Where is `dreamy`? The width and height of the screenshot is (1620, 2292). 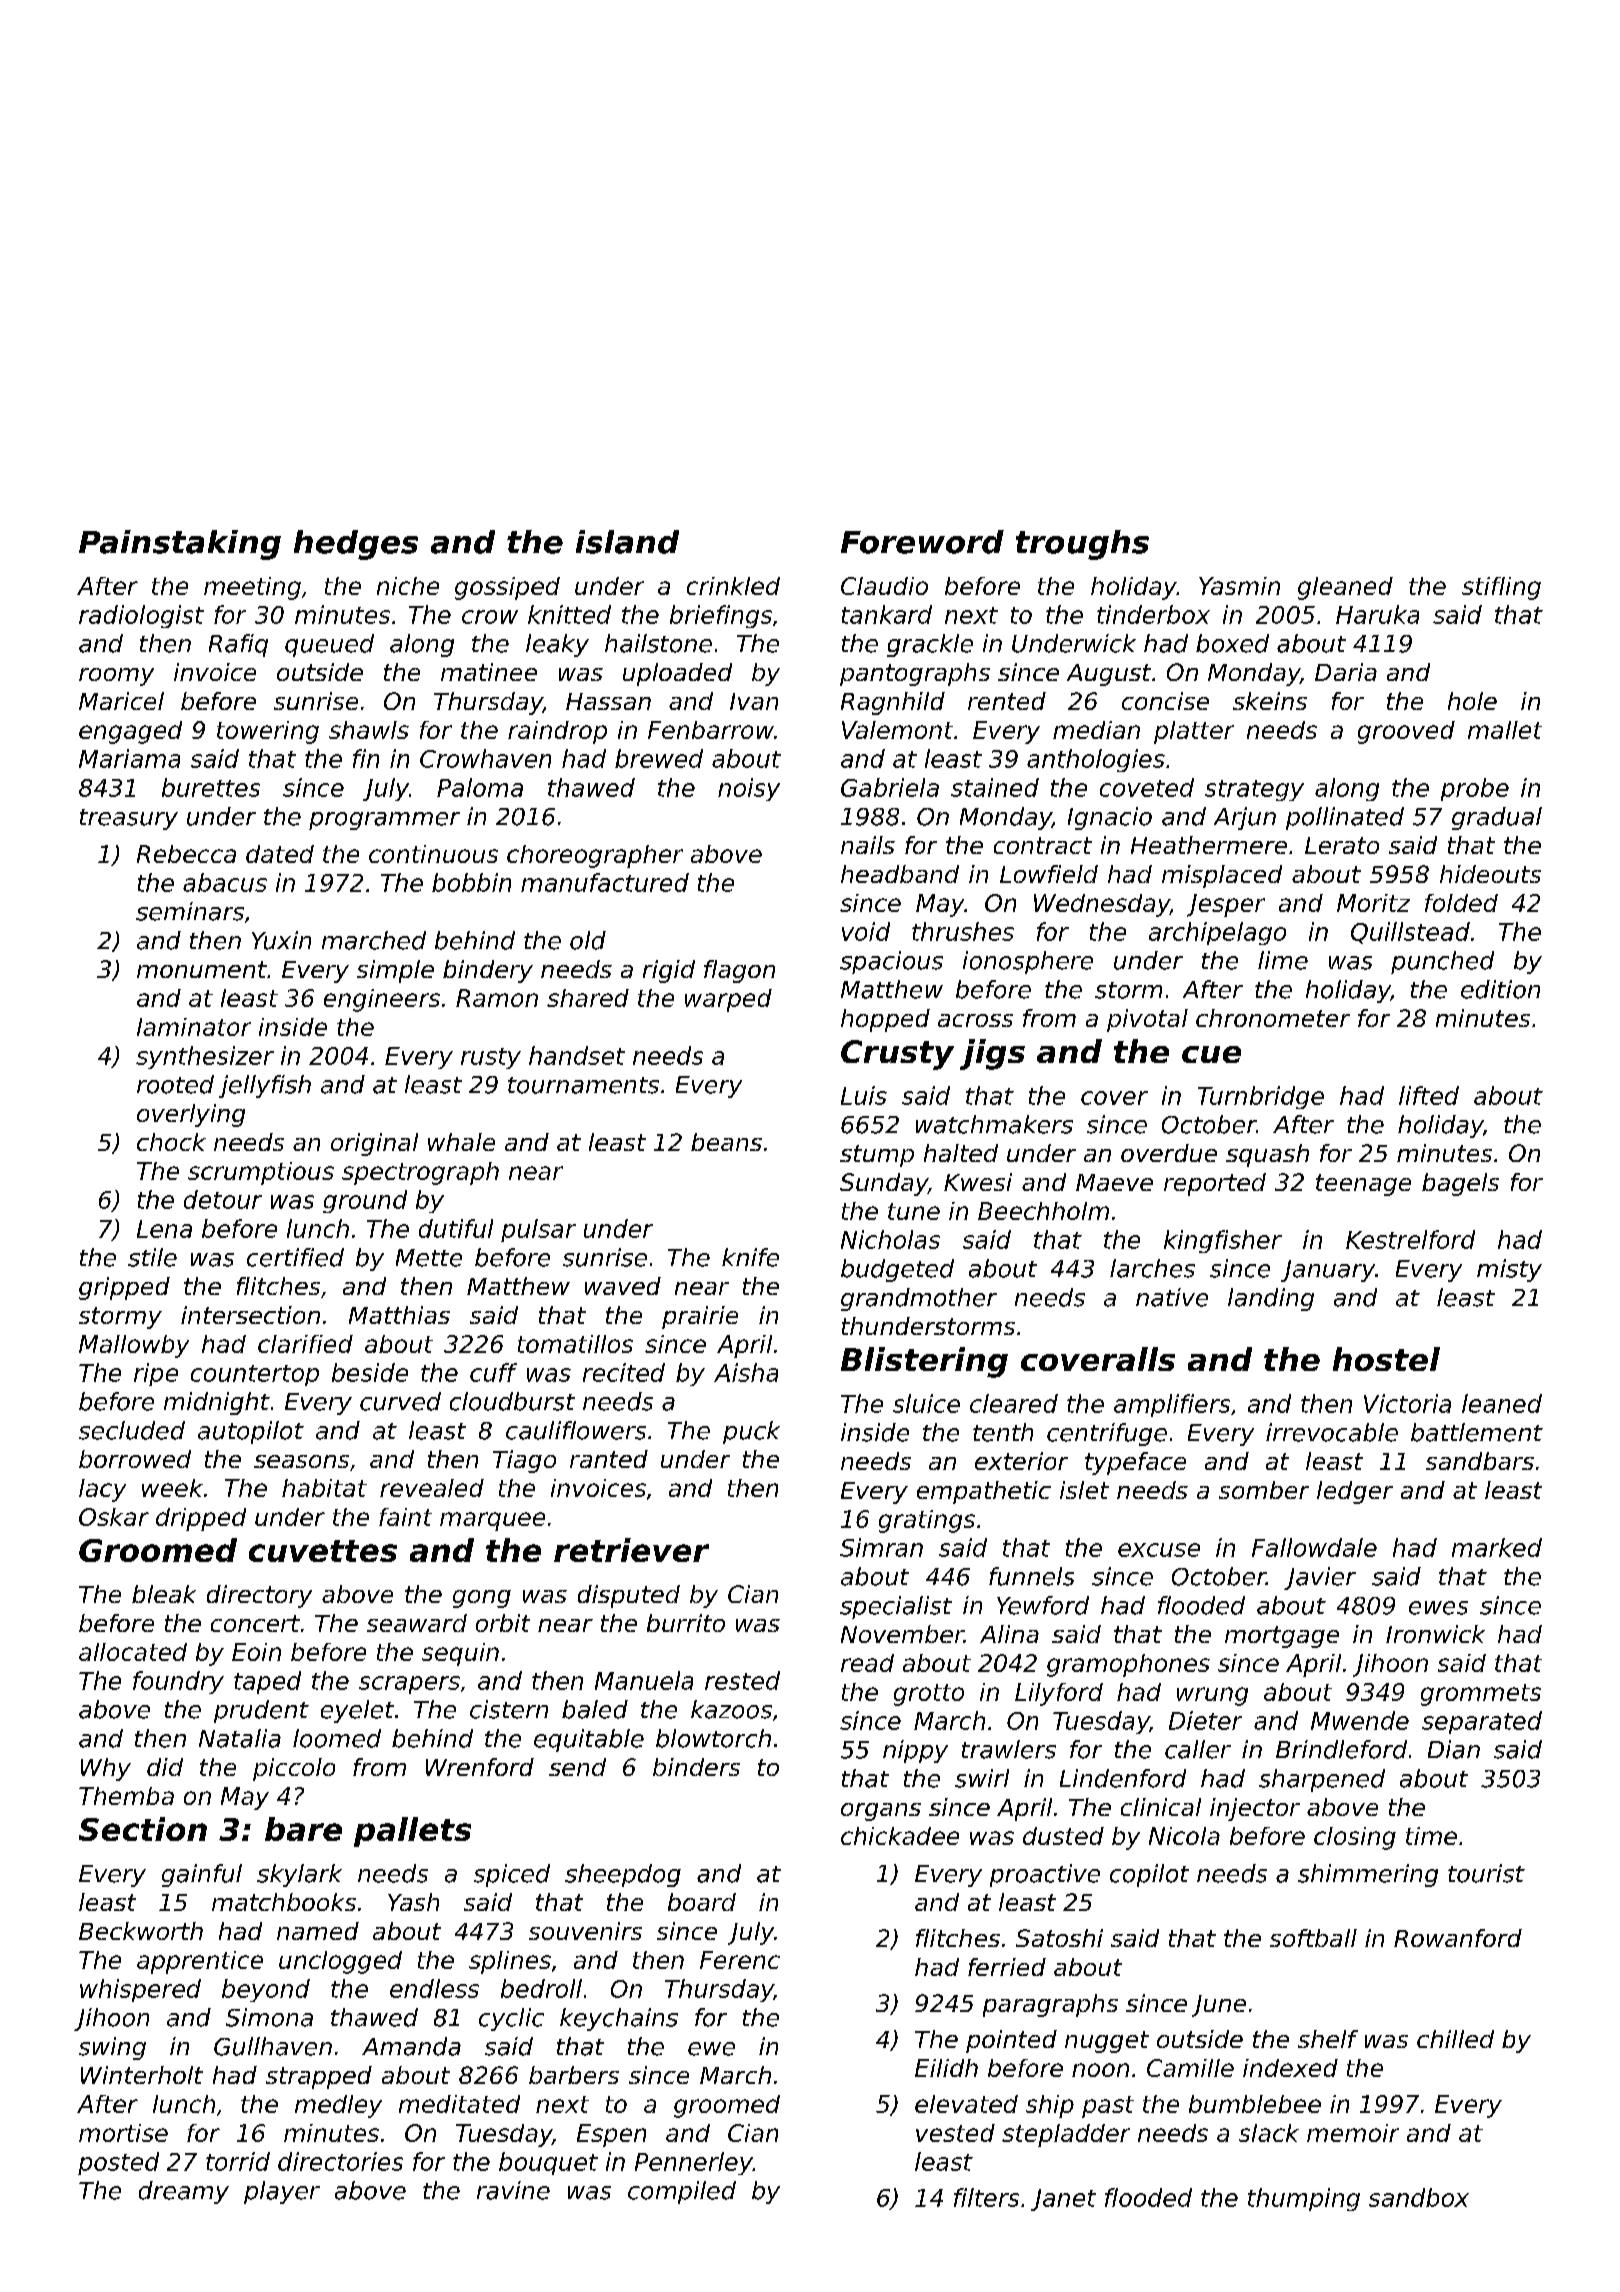 dreamy is located at coordinates (184, 2192).
